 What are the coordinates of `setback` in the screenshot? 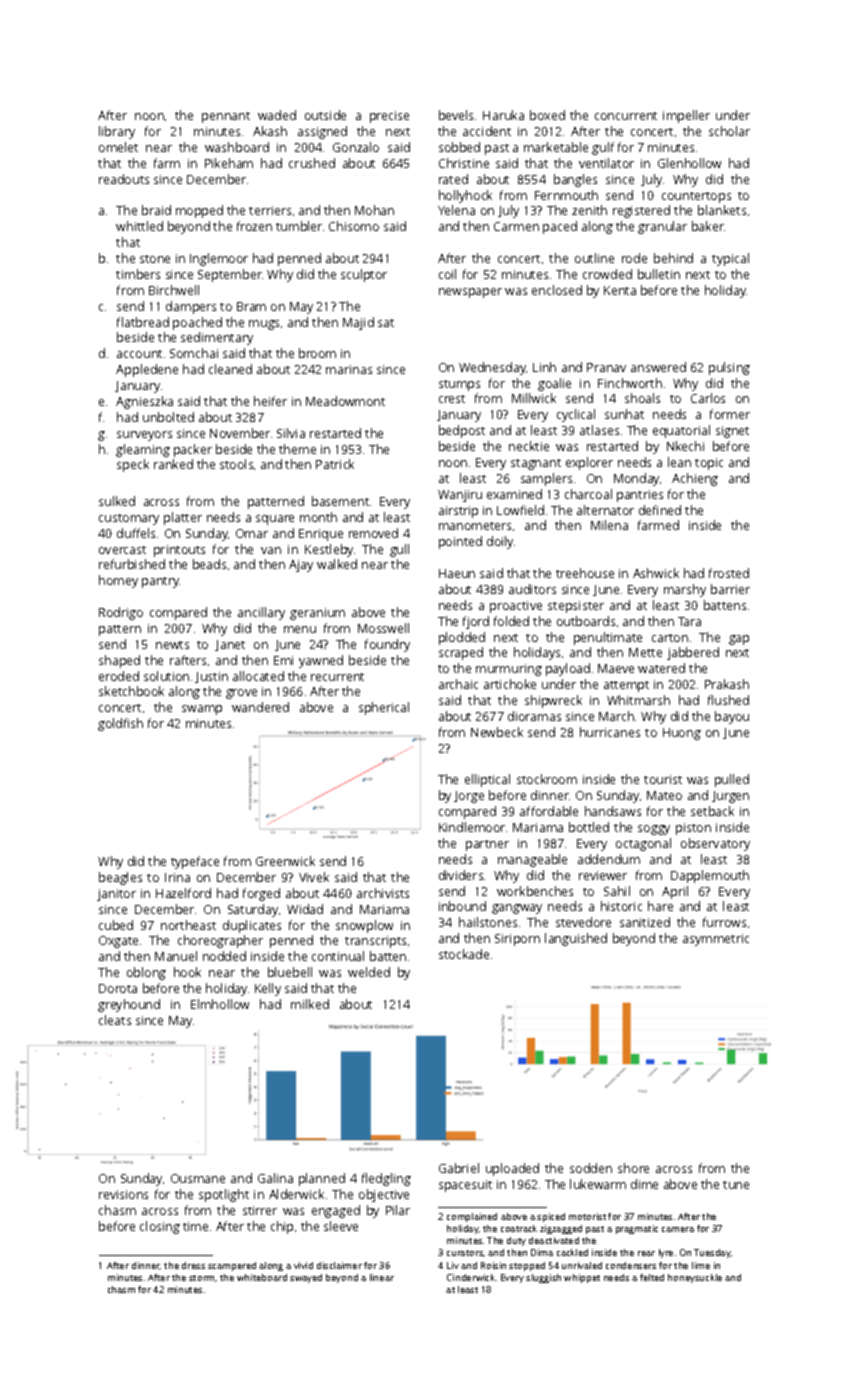 It's located at (712, 811).
